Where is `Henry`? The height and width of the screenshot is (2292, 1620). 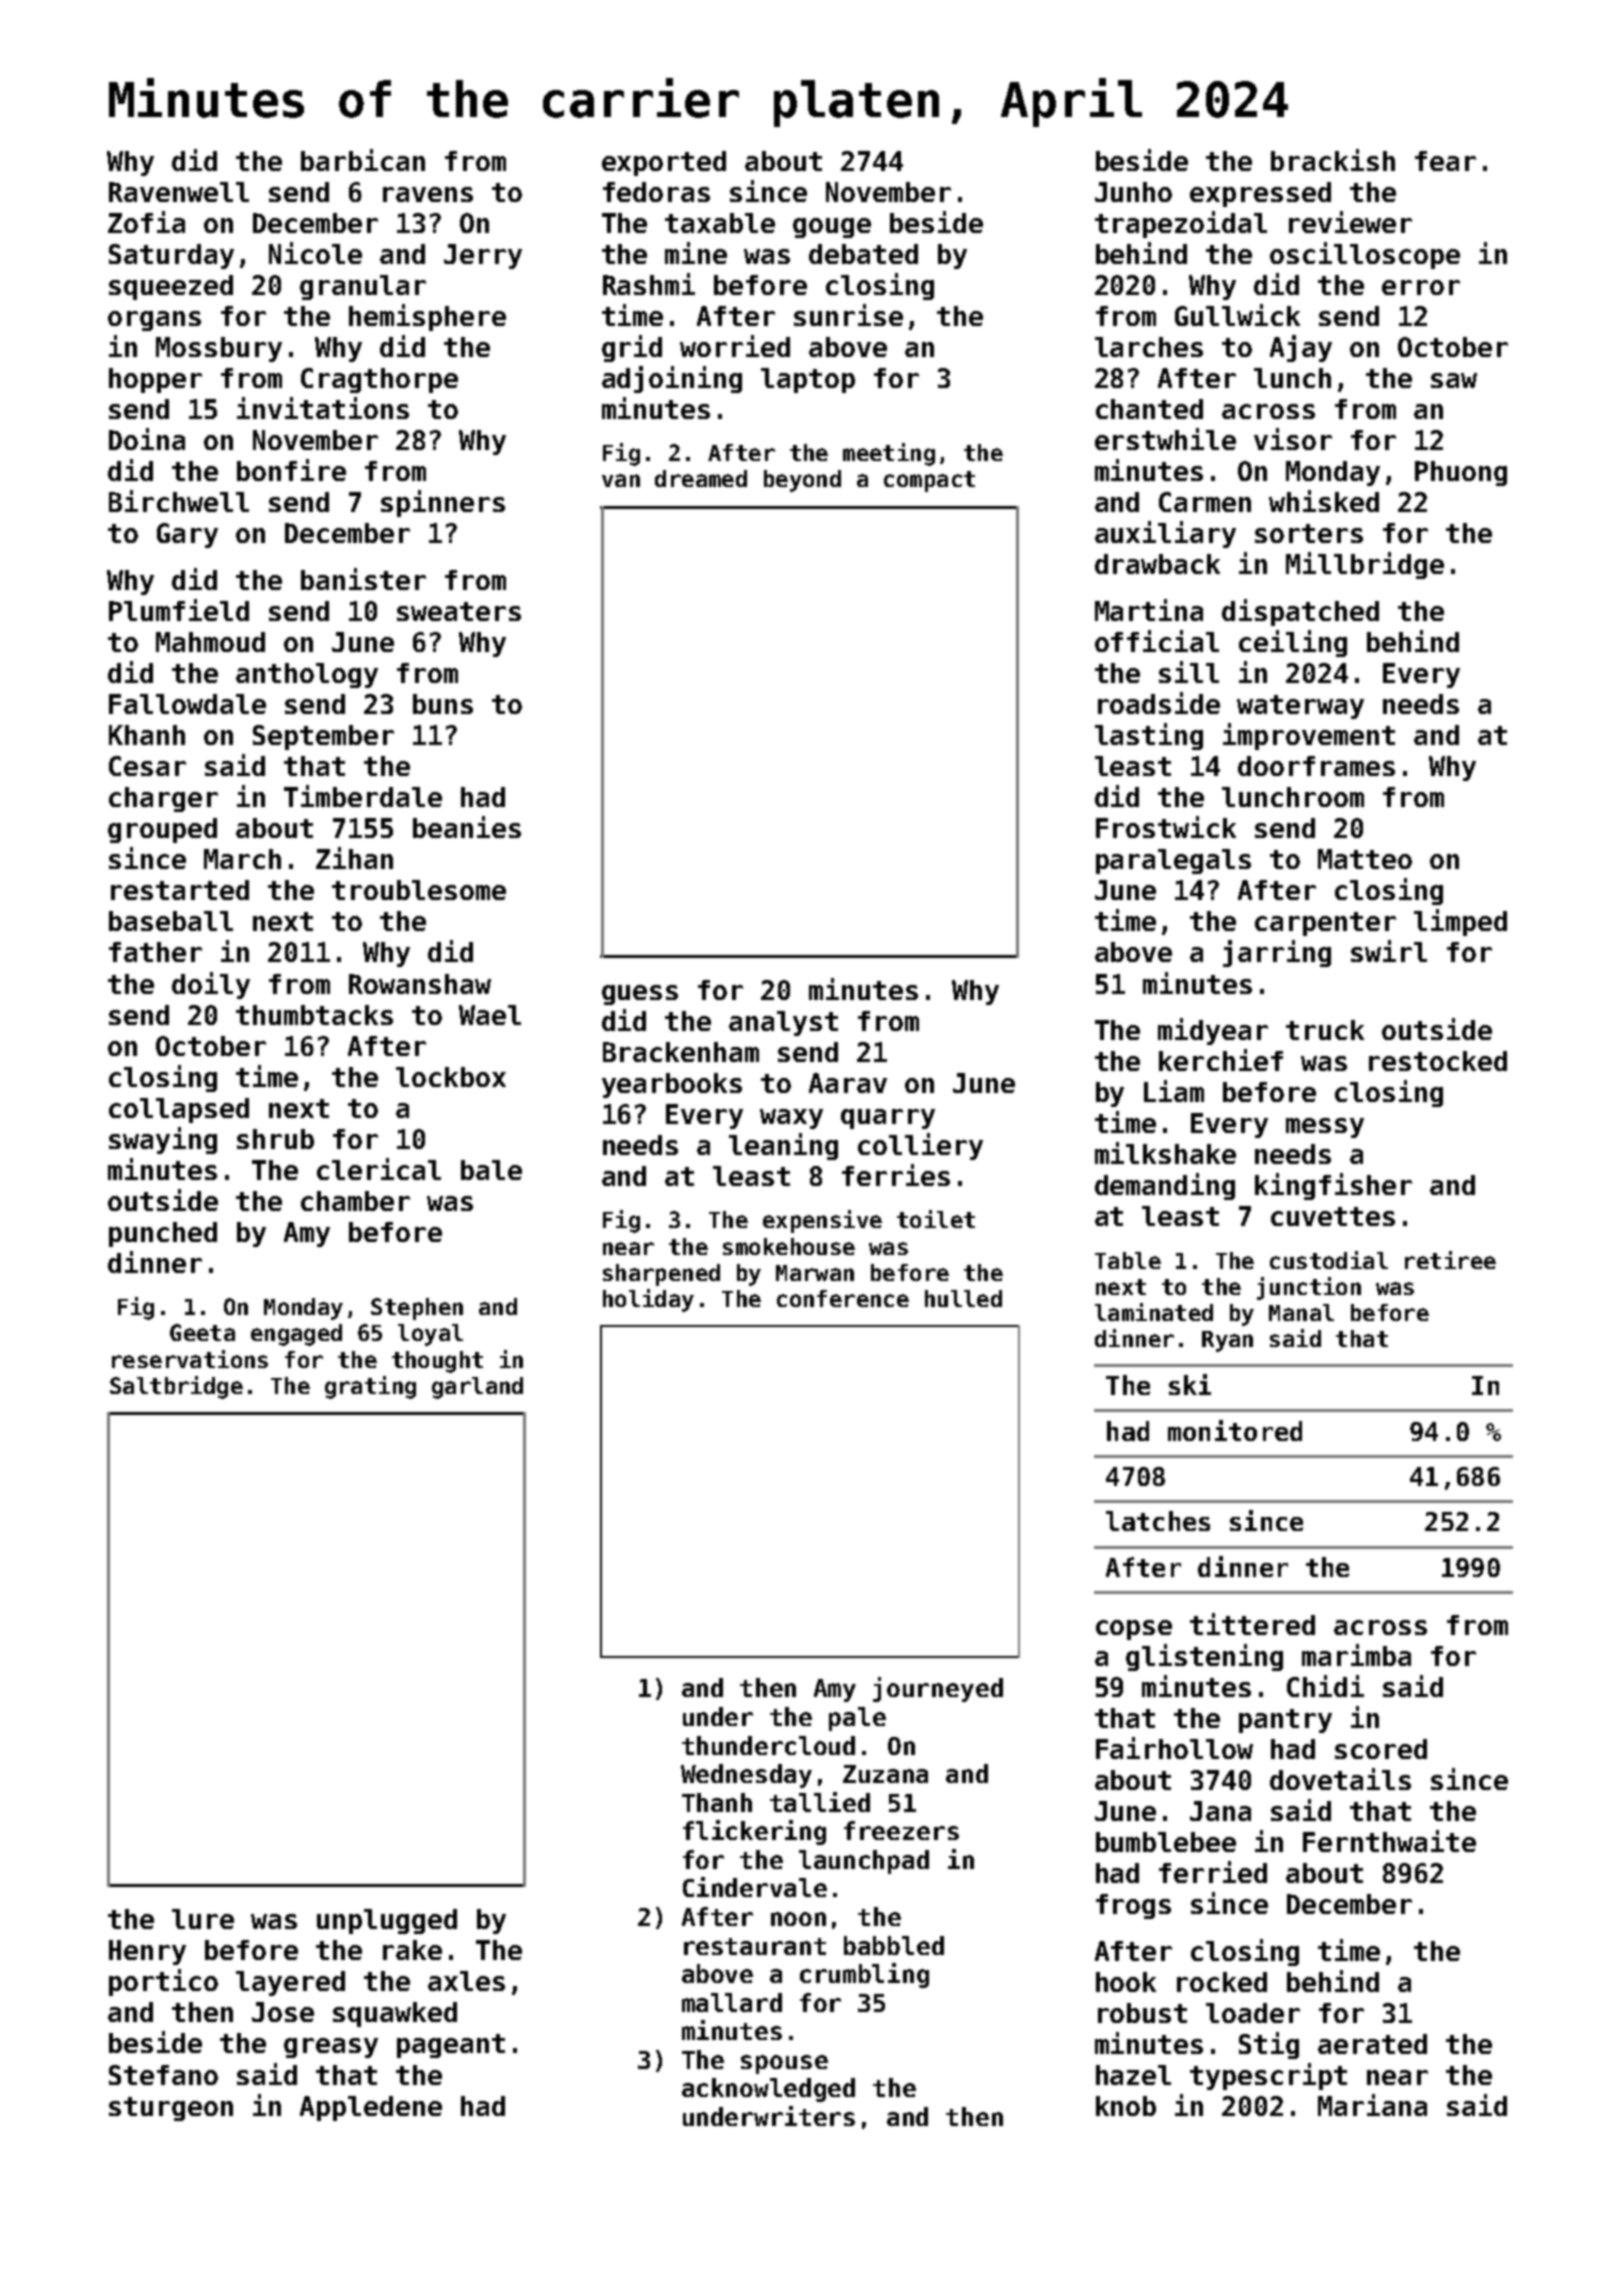
Henry is located at coordinates (147, 1952).
